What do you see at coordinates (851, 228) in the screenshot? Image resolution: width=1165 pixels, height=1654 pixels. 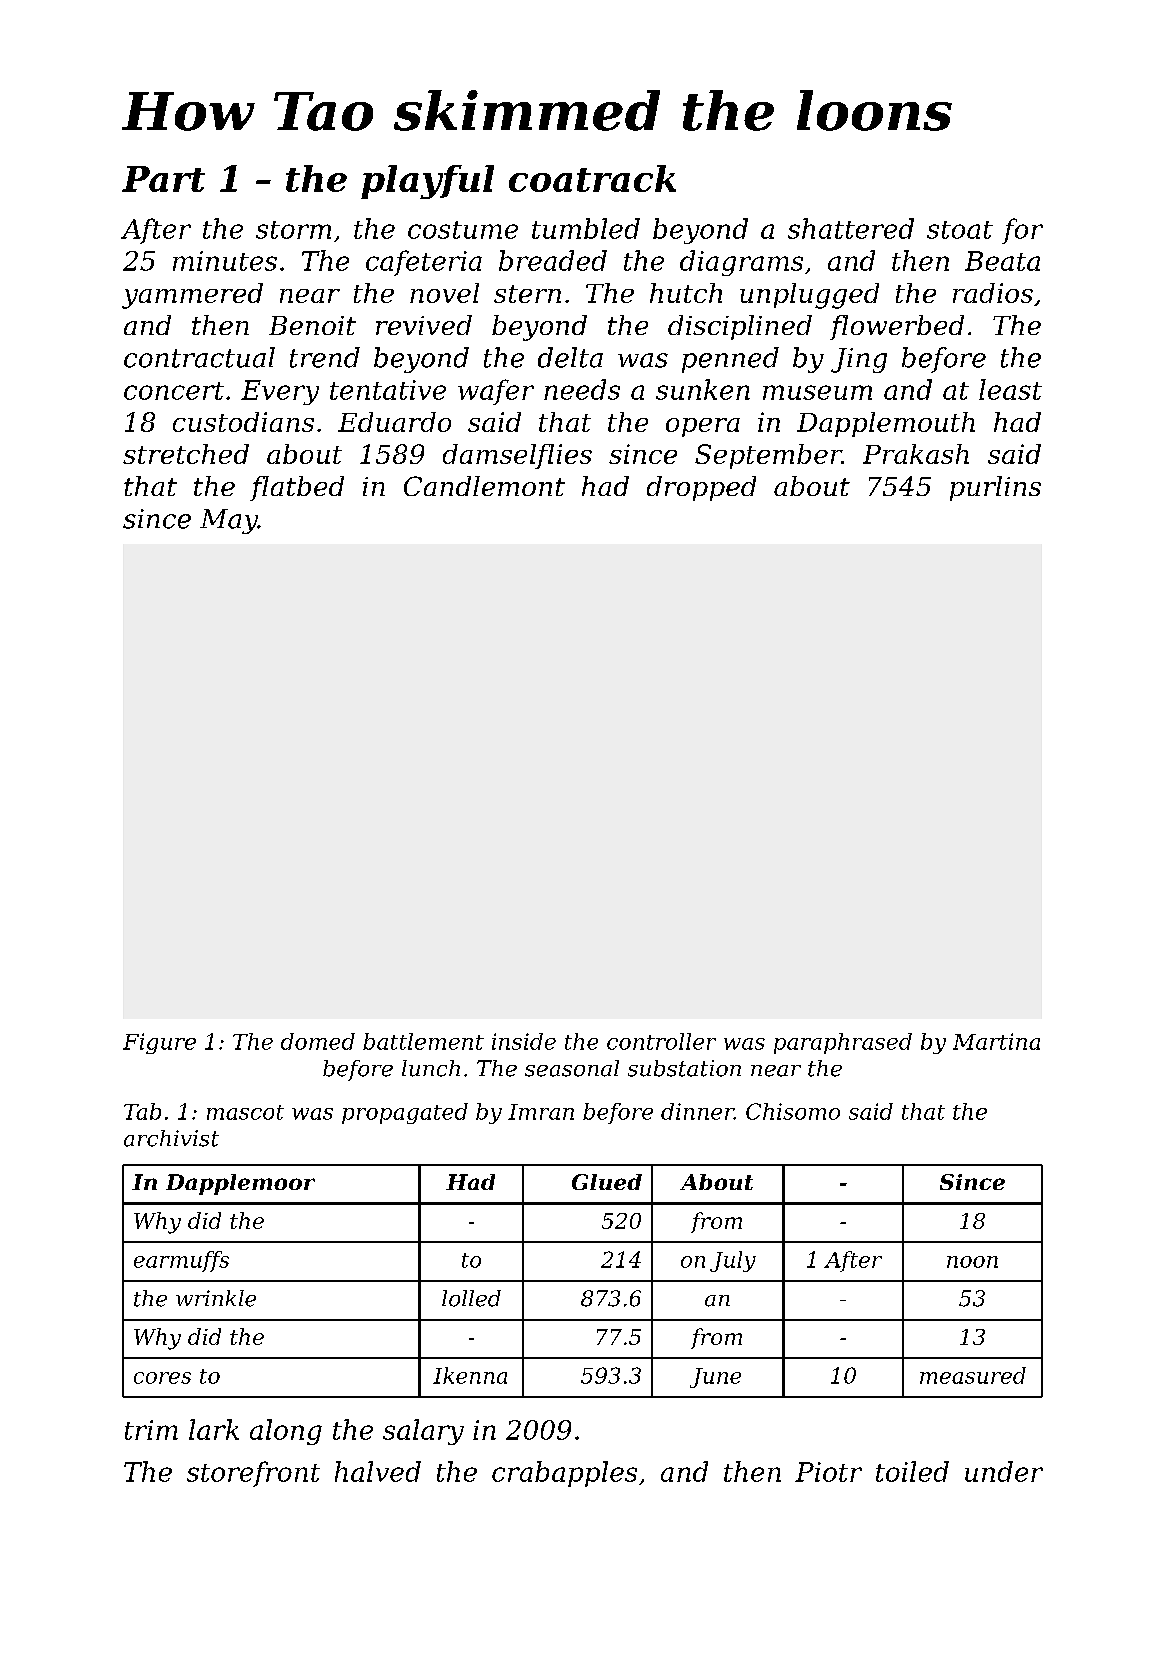 I see `shattered` at bounding box center [851, 228].
